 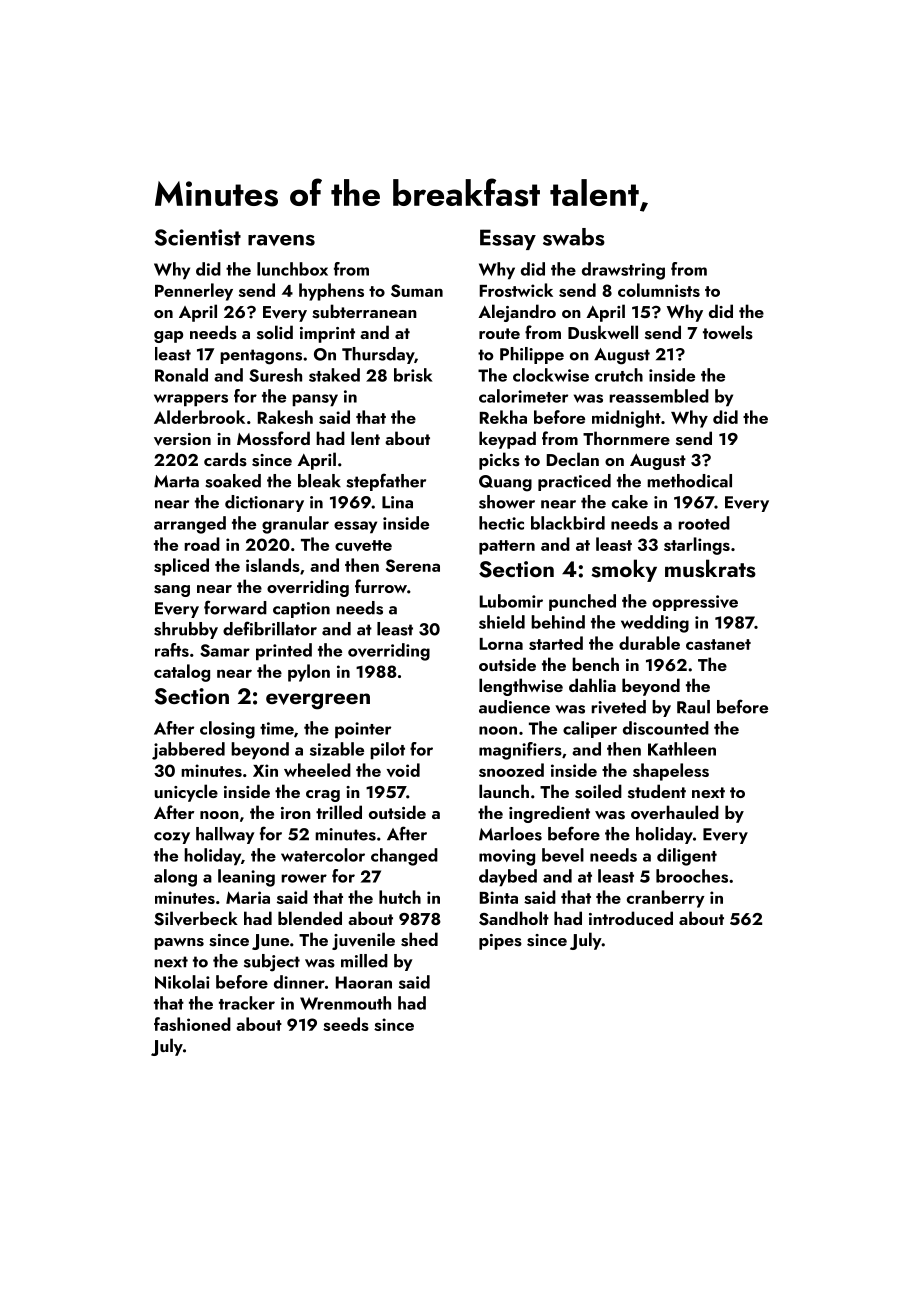 I want to click on Raul, so click(x=693, y=707).
